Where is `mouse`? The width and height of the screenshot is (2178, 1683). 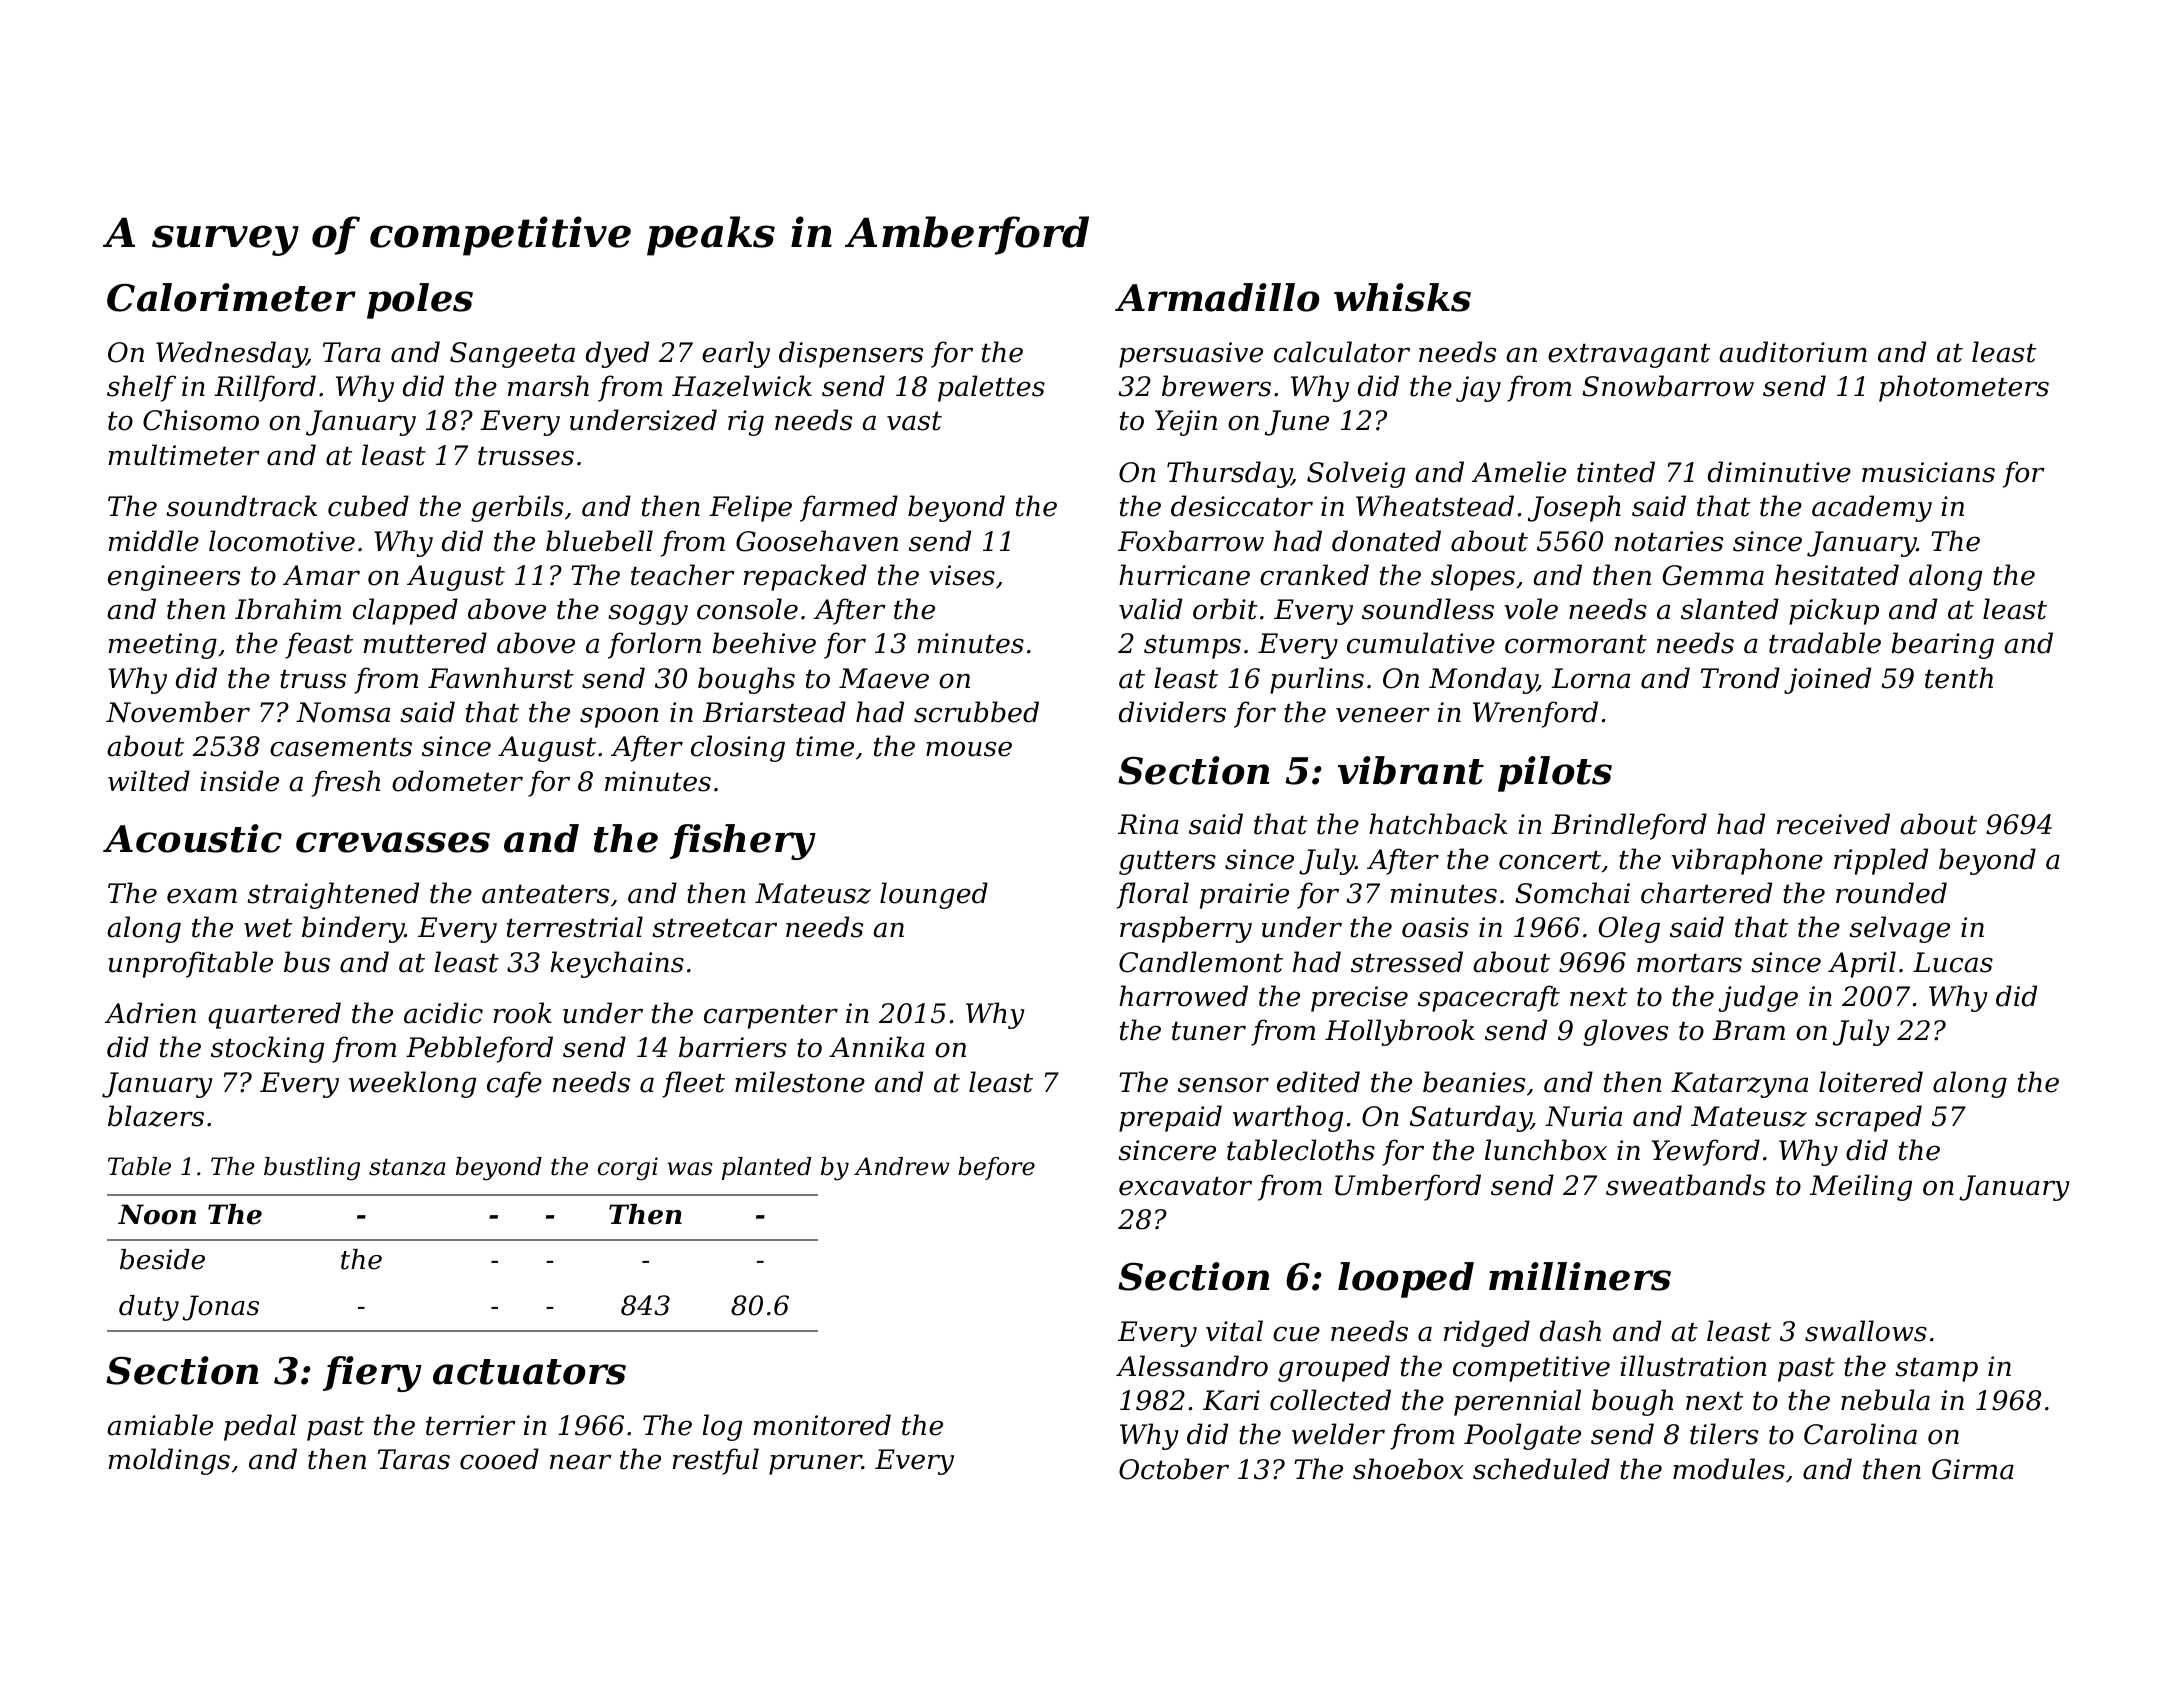
mouse is located at coordinates (969, 749).
